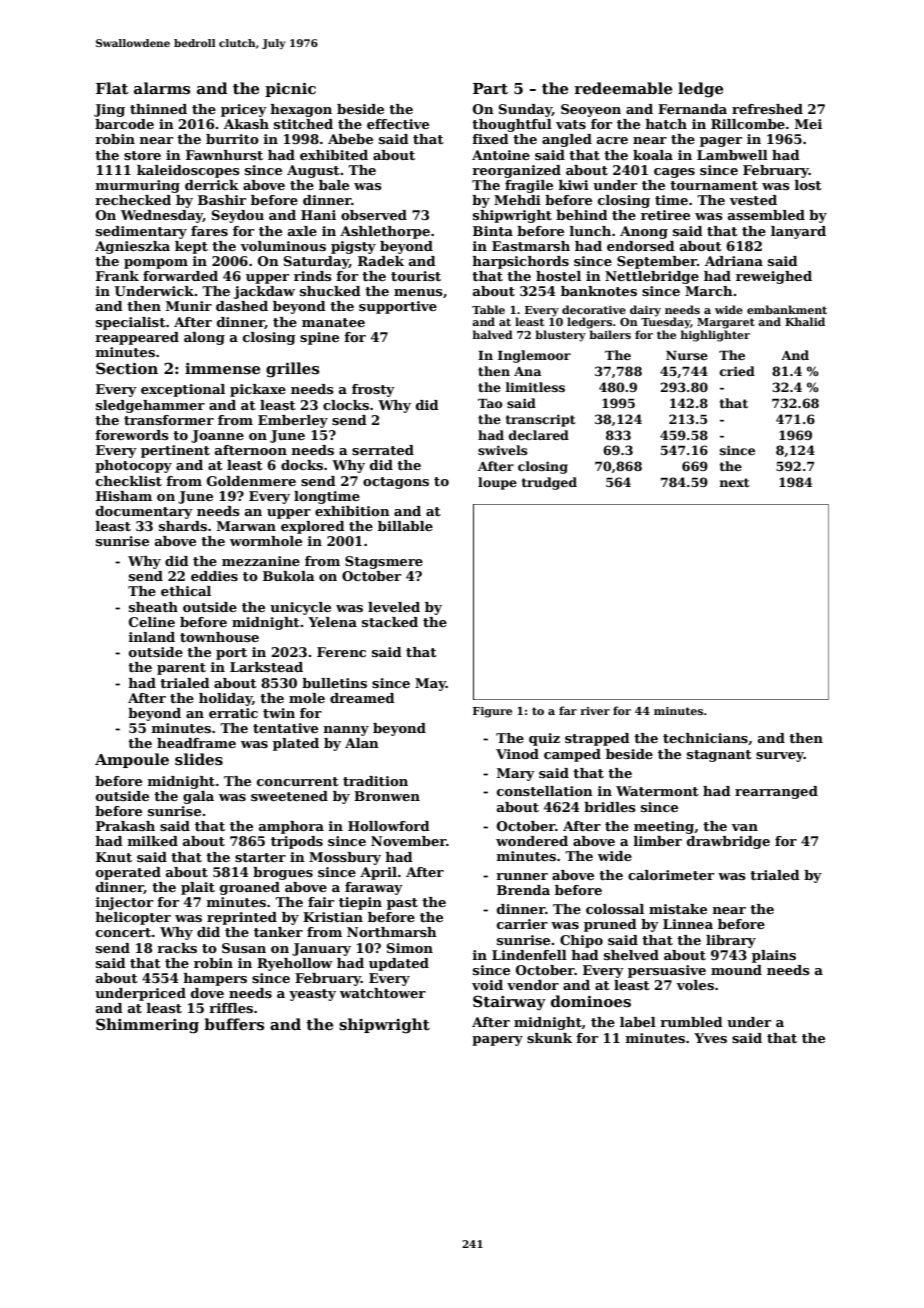 This document has height=1308, width=924. Describe the element at coordinates (631, 955) in the document. I see `shelved` at that location.
